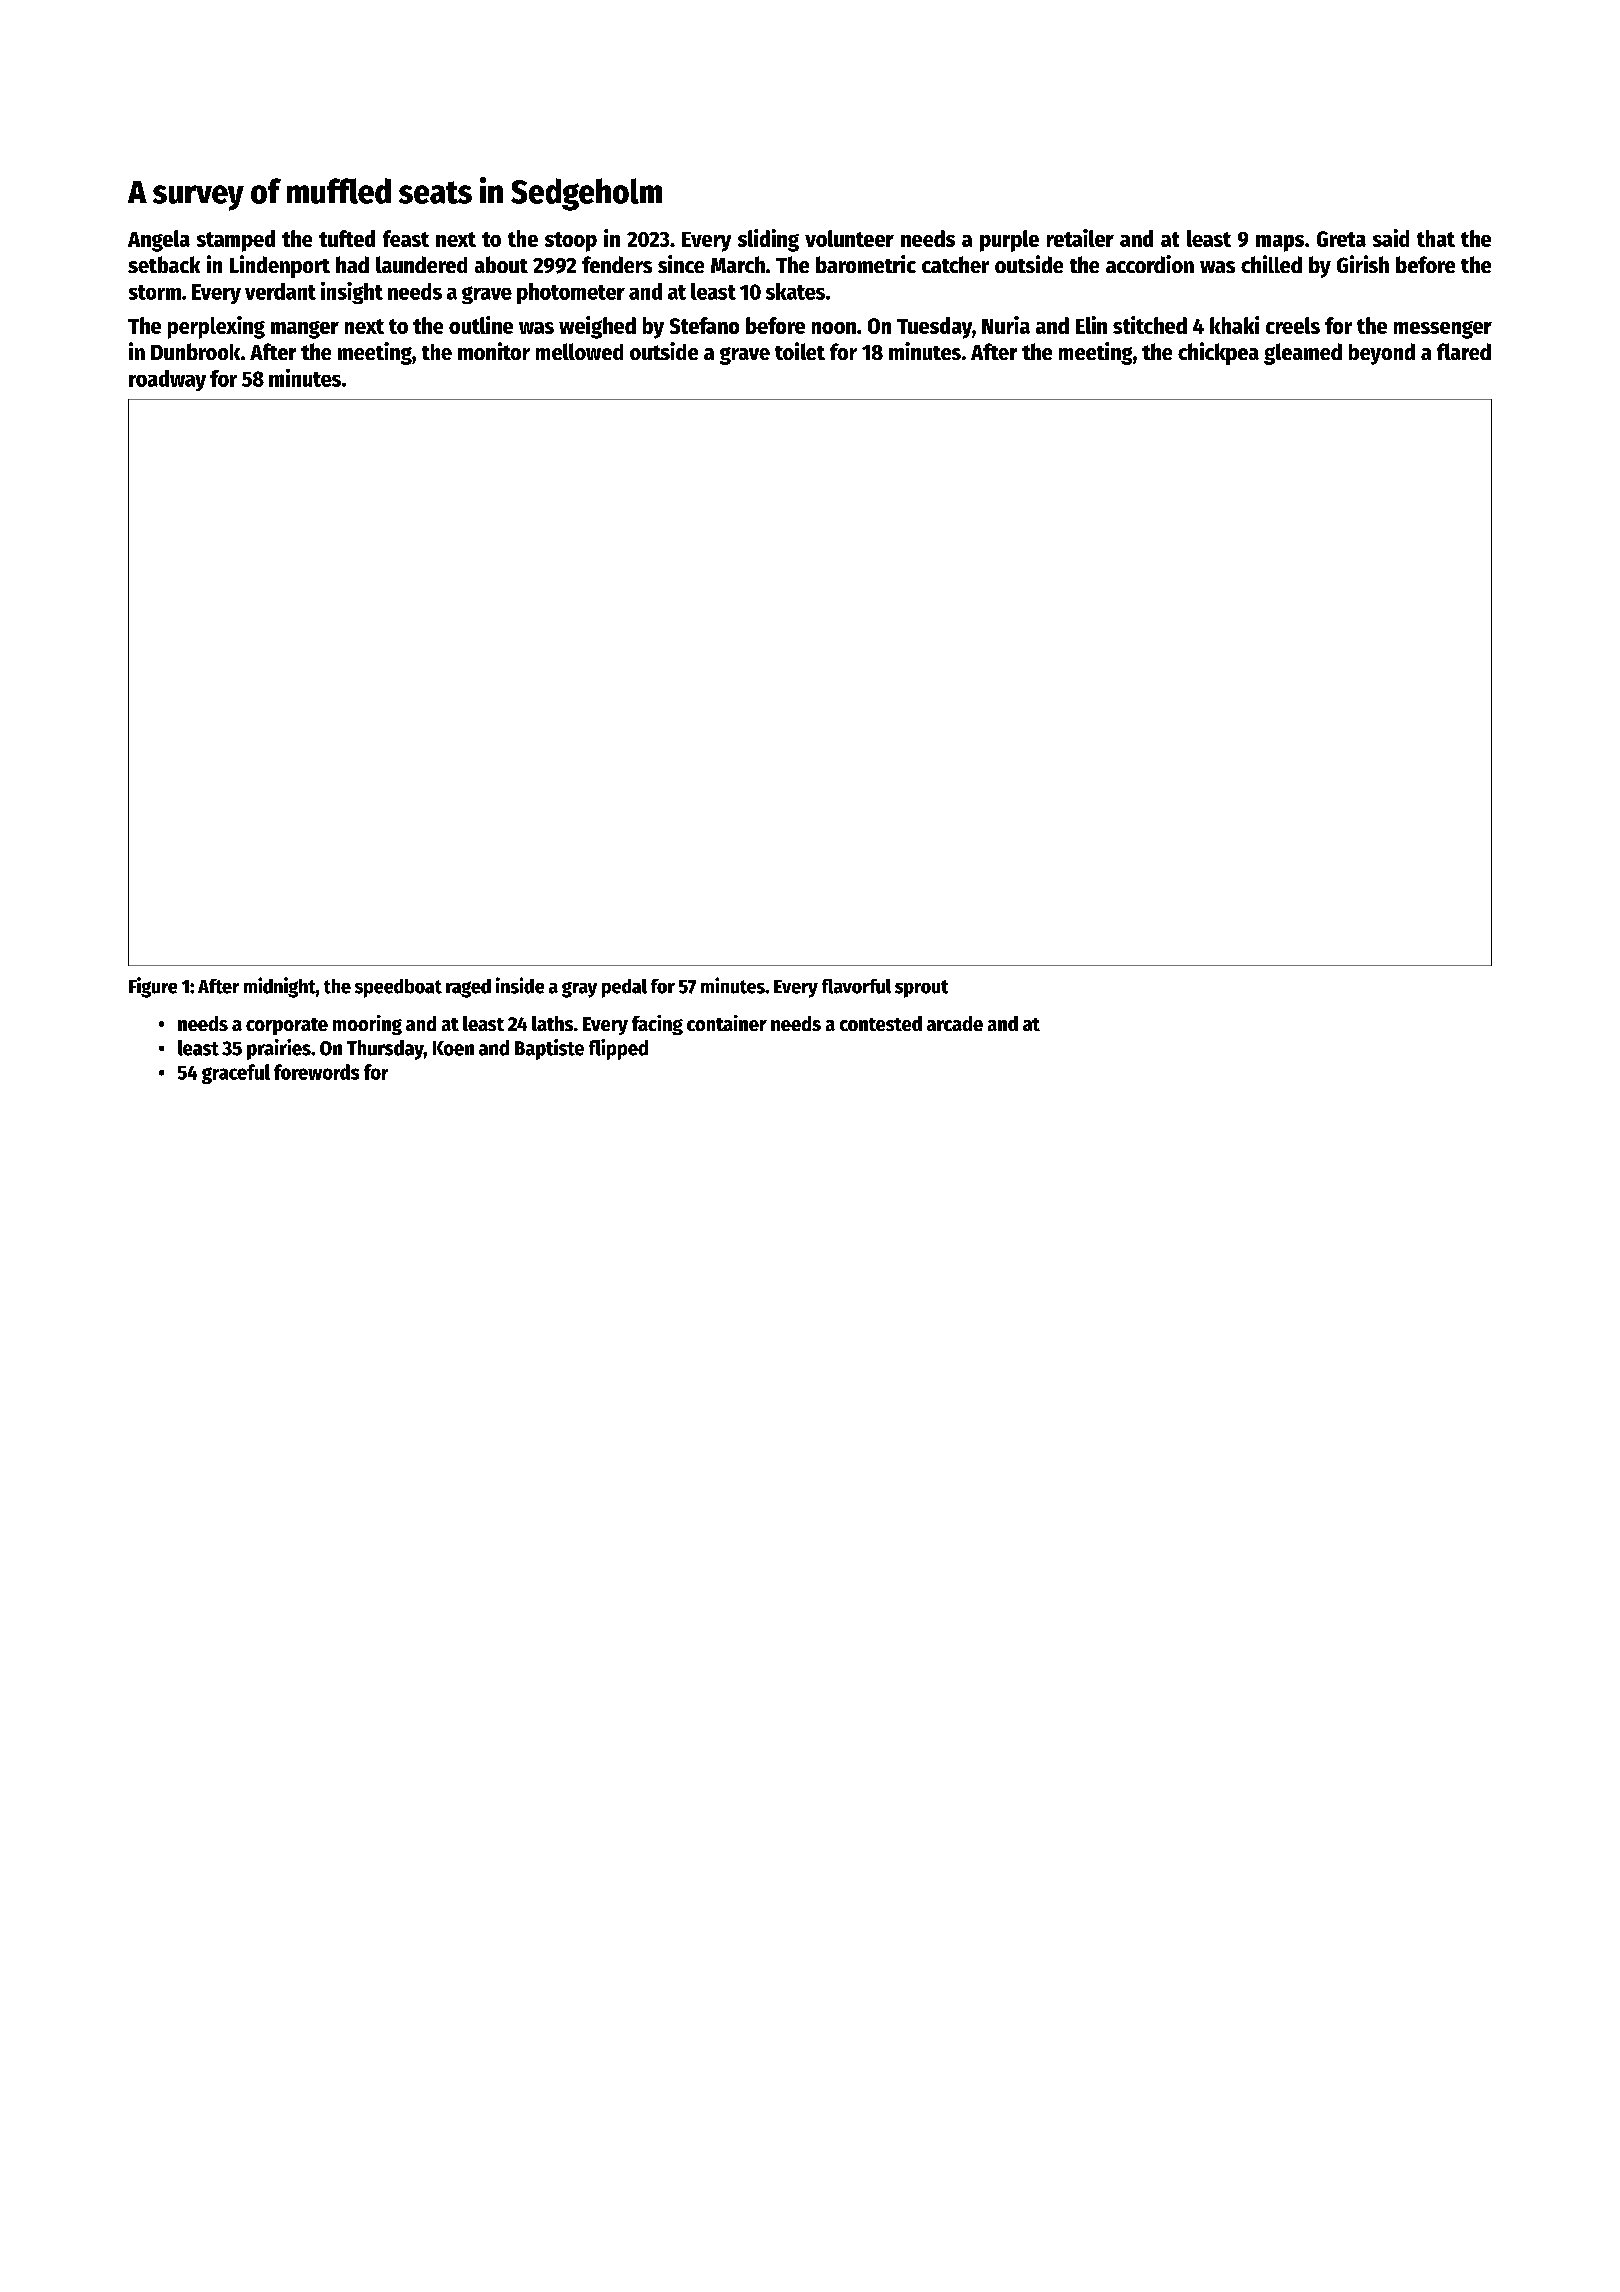 The height and width of the document is (2292, 1620). What do you see at coordinates (849, 238) in the document?
I see `volunteer` at bounding box center [849, 238].
